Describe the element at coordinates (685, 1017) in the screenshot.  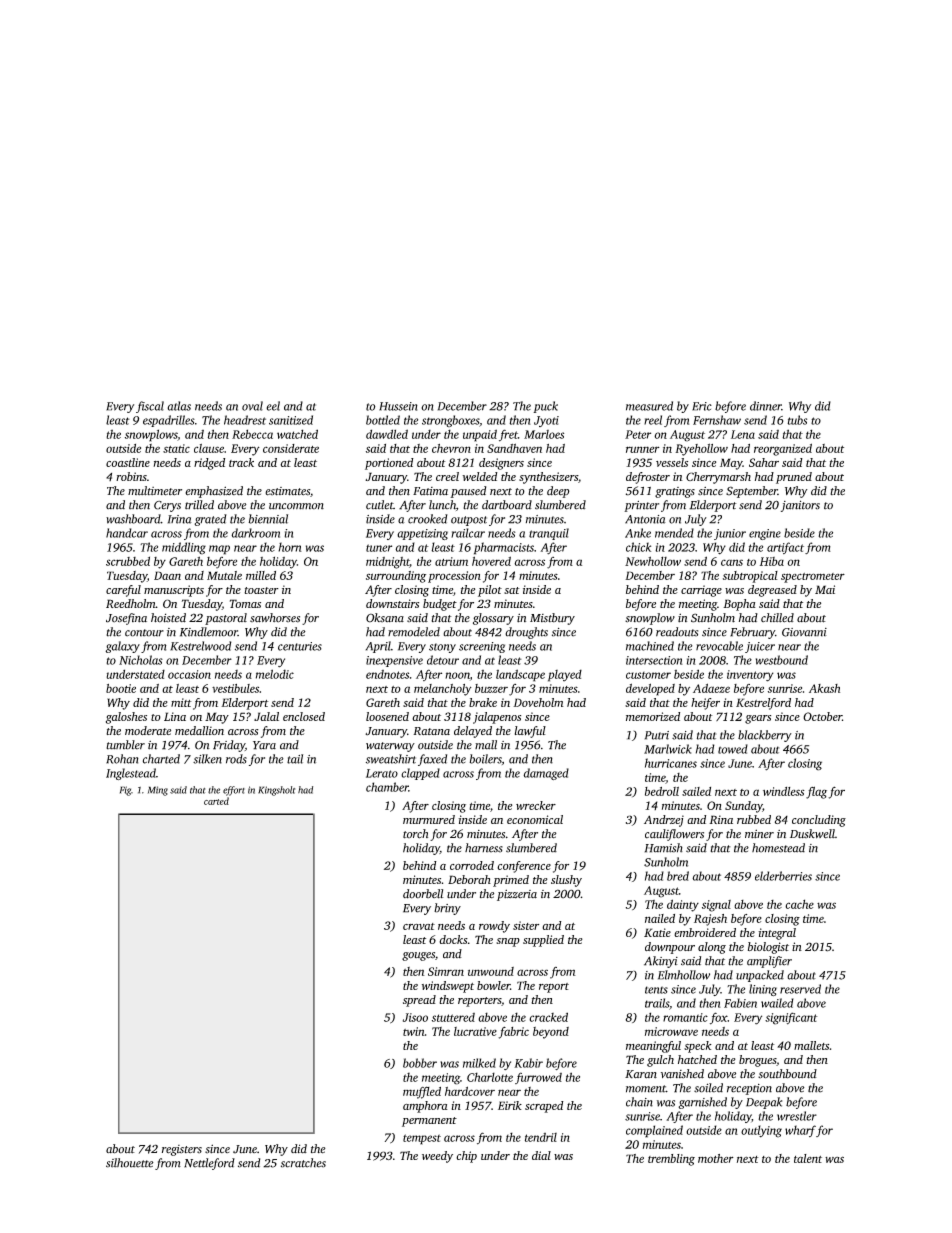
I see `romantic` at that location.
